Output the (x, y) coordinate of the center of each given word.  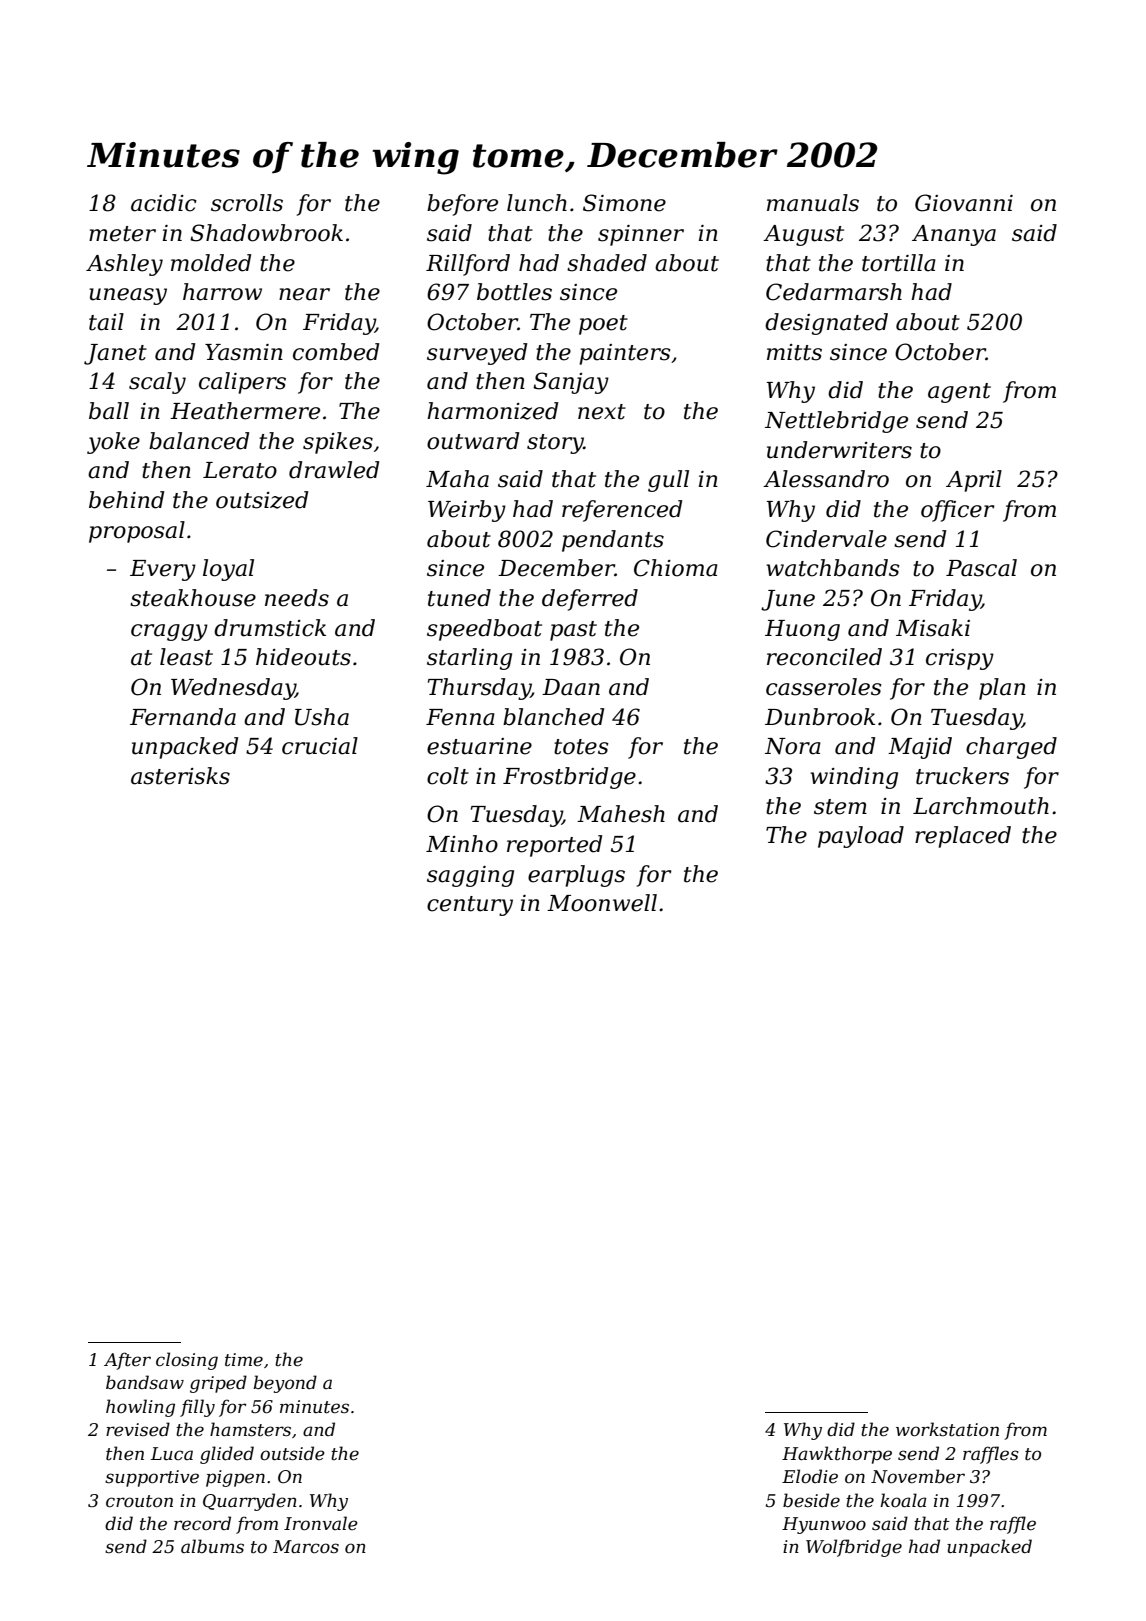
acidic (164, 203)
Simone (624, 203)
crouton (139, 1501)
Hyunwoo (824, 1525)
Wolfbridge (854, 1548)
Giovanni (964, 203)
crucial (320, 746)
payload (861, 837)
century (470, 906)
